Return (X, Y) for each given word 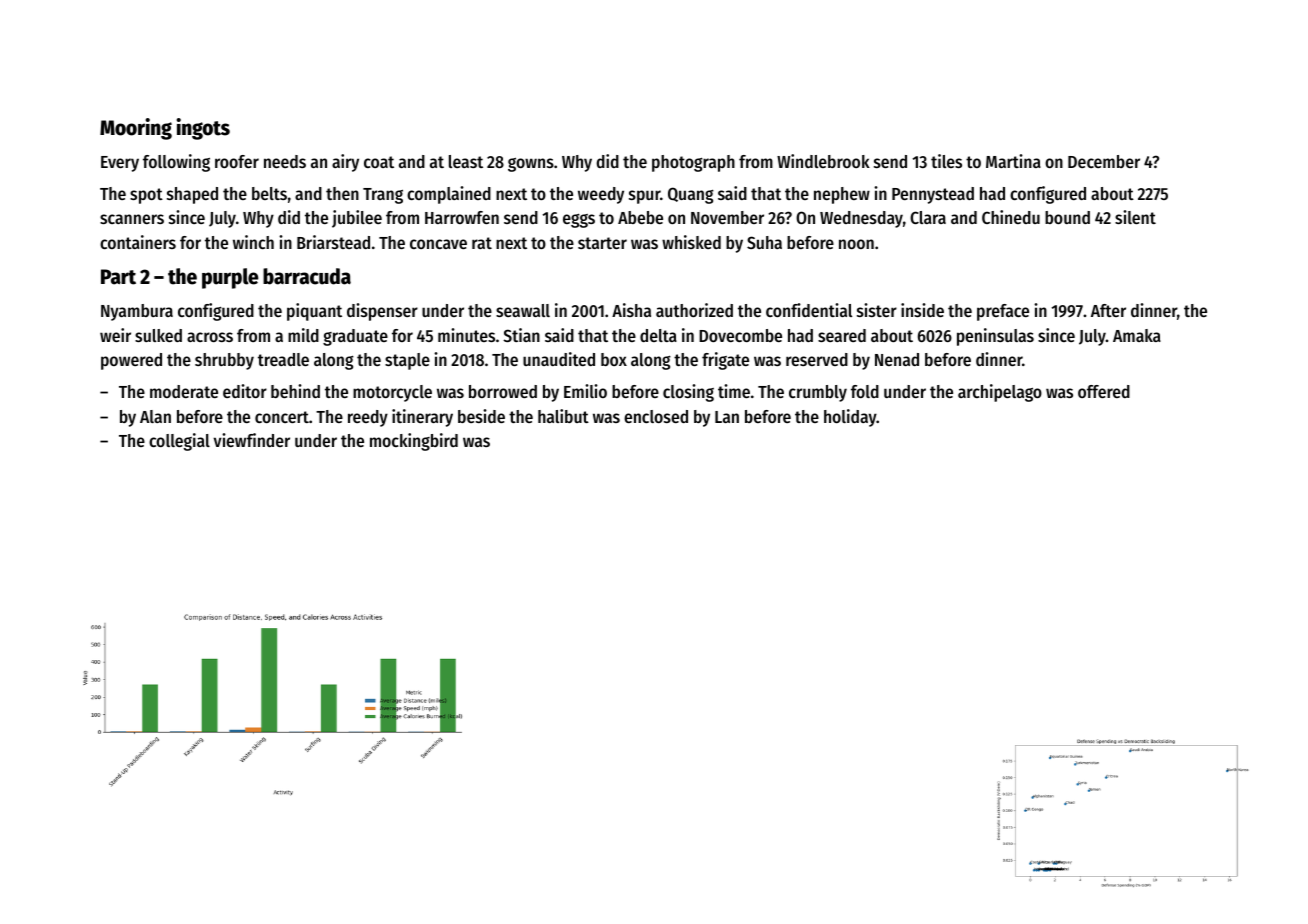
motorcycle (392, 393)
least (466, 161)
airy (345, 163)
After (1108, 310)
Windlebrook (823, 161)
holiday (850, 418)
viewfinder (251, 440)
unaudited (559, 359)
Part (118, 277)
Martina (1013, 161)
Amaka (1137, 335)
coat (379, 162)
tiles (946, 161)
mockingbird (414, 442)
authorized (694, 310)
